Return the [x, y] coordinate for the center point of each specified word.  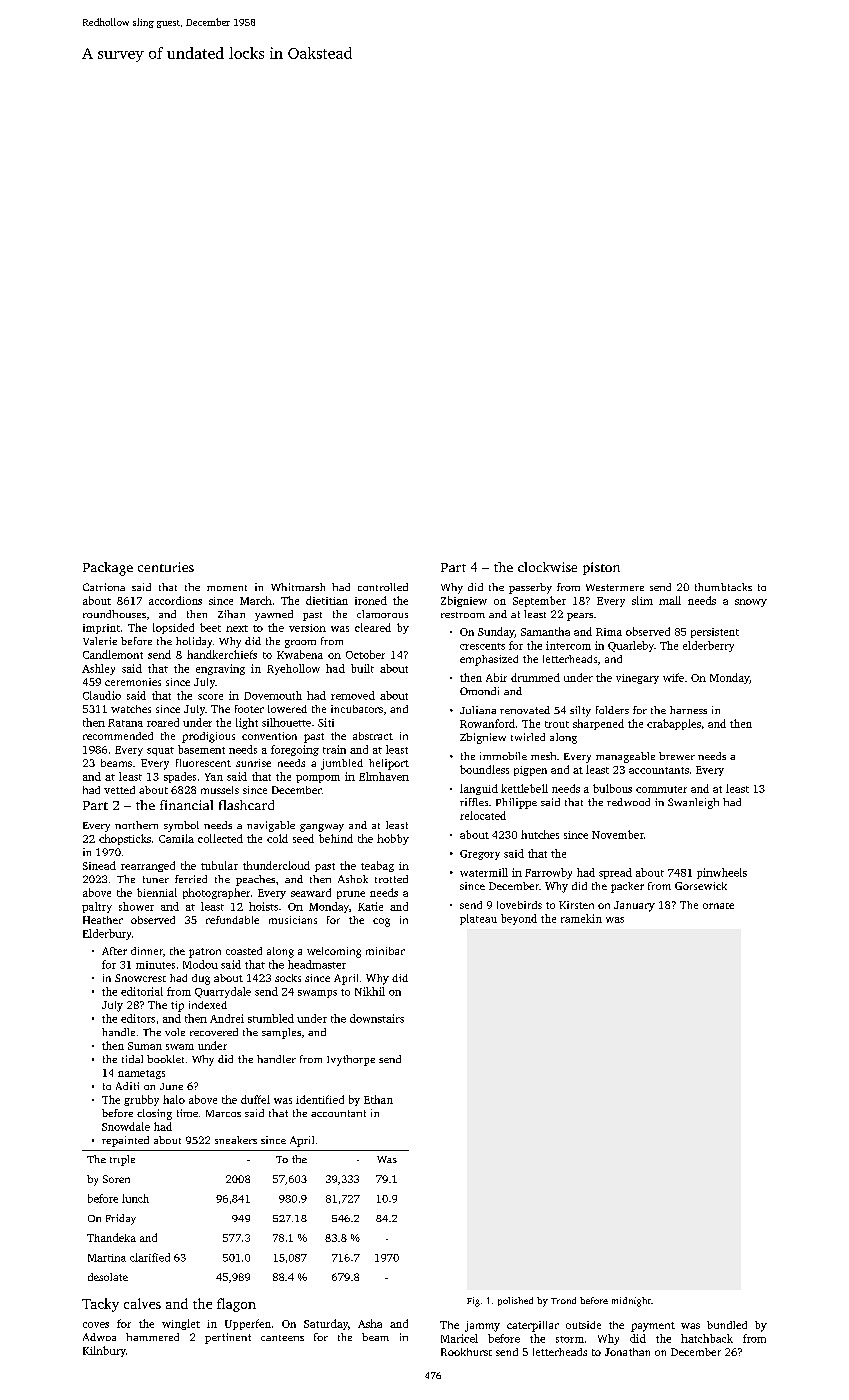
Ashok [353, 879]
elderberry [708, 646]
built [362, 668]
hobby [393, 839]
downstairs [377, 1018]
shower [136, 906]
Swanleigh [693, 803]
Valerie [100, 641]
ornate [718, 906]
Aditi [127, 1086]
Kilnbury [104, 1351]
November [618, 834]
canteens [282, 1338]
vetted [119, 790]
